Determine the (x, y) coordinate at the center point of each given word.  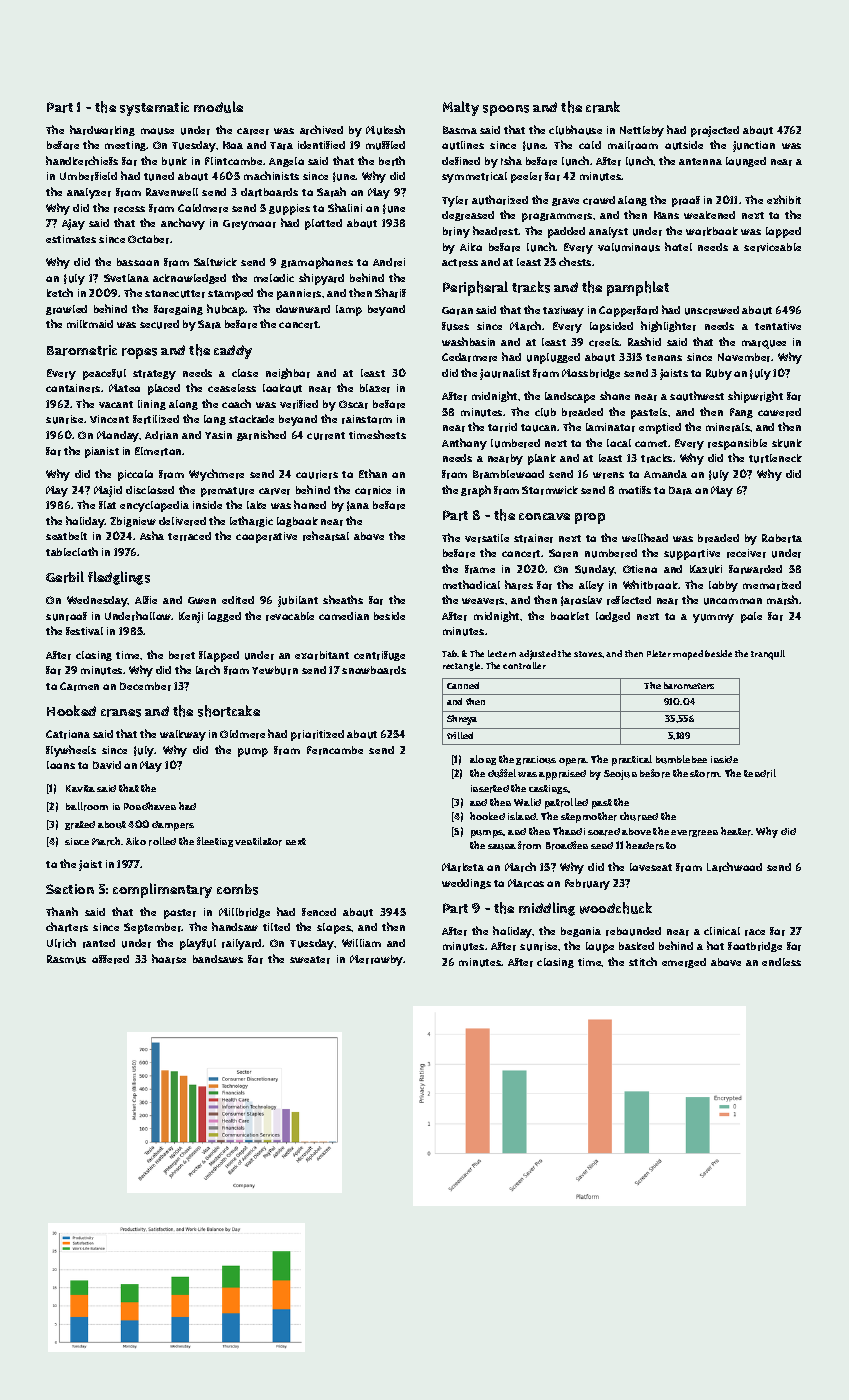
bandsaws (218, 959)
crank (603, 107)
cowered (779, 412)
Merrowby (377, 960)
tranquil (768, 655)
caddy (233, 352)
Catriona (68, 734)
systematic (154, 109)
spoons (506, 110)
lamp (349, 310)
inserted (490, 789)
